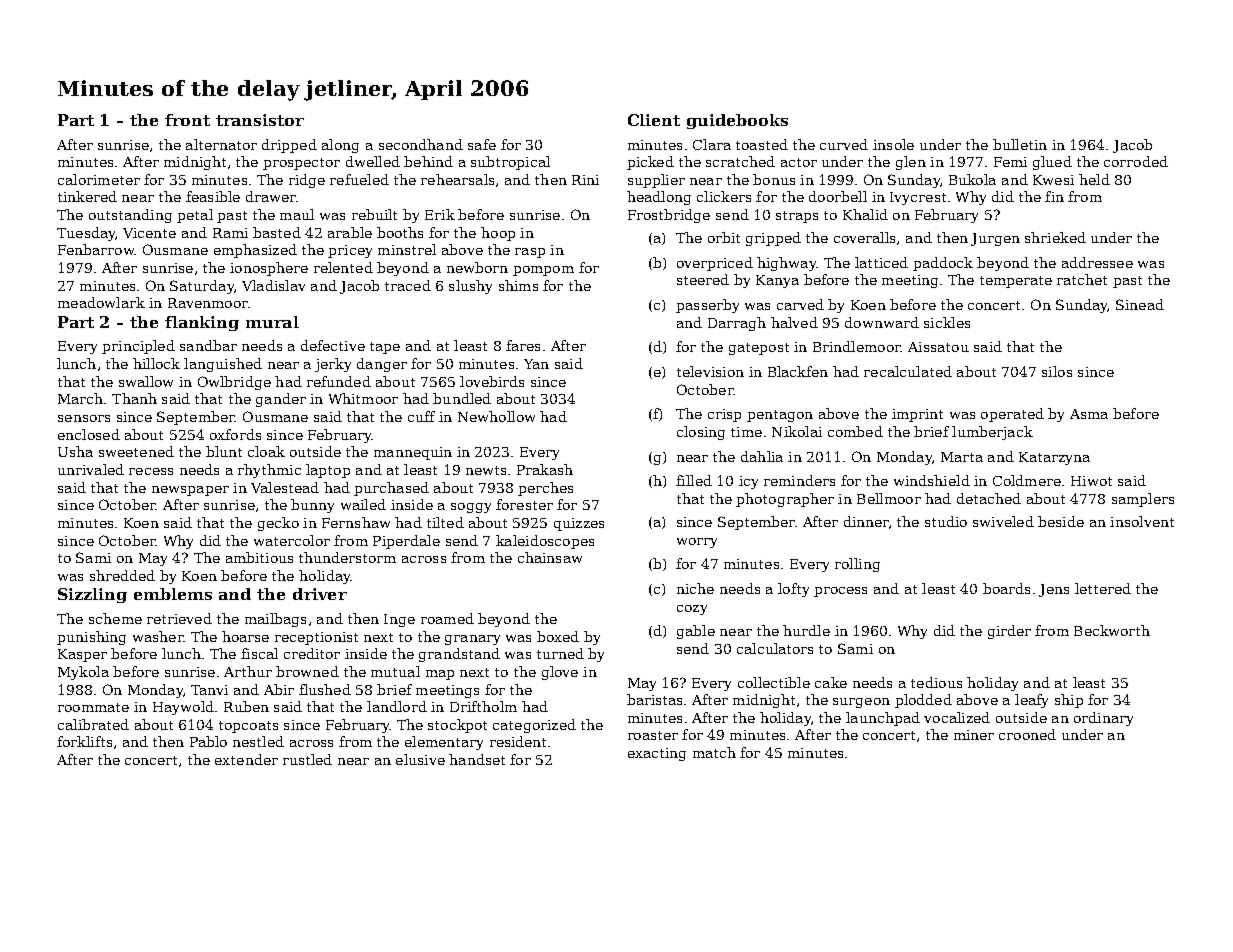 The image size is (1233, 952). What do you see at coordinates (1089, 414) in the image?
I see `Asma` at bounding box center [1089, 414].
